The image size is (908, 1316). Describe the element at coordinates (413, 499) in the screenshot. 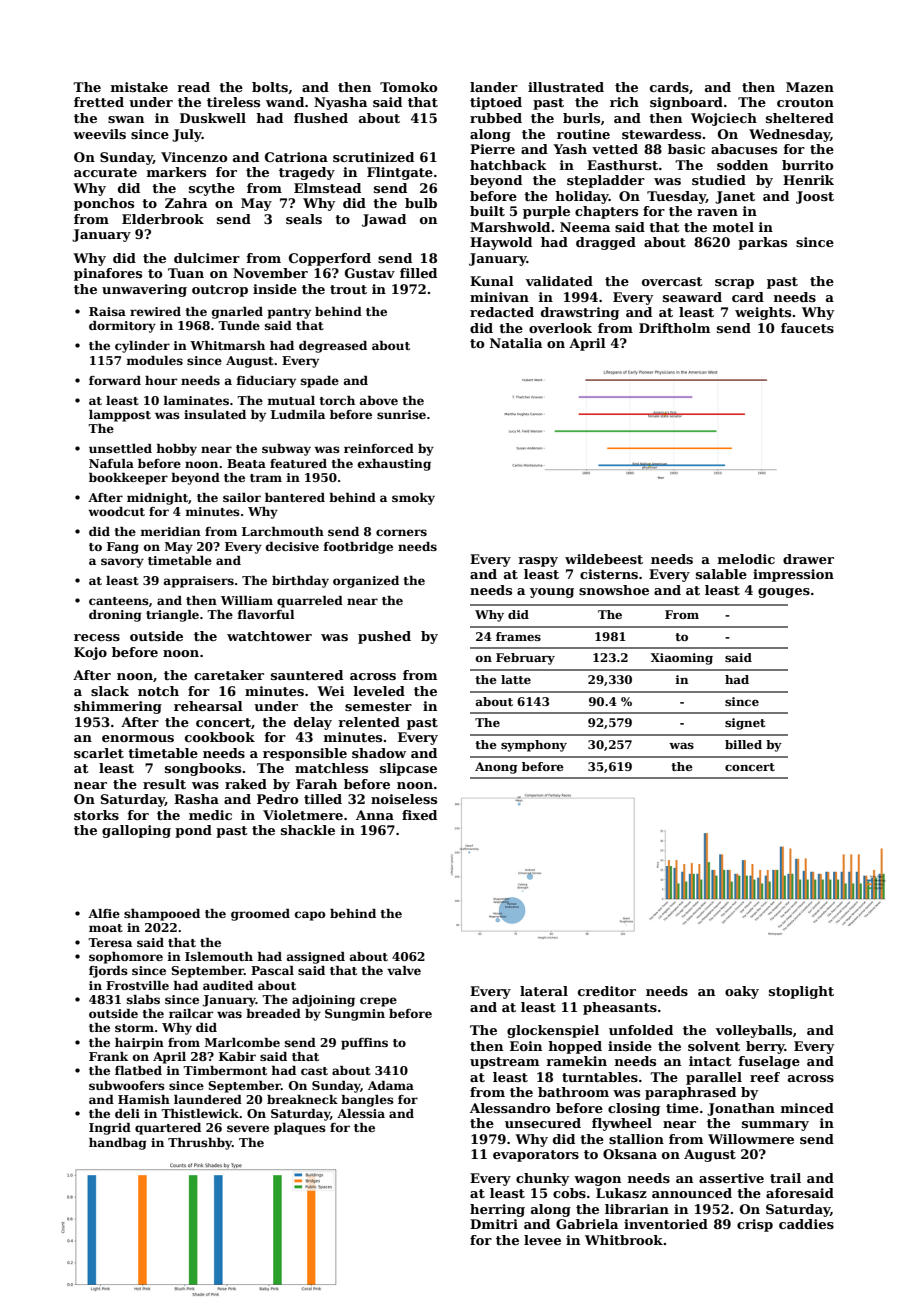

I see `smoky` at that location.
